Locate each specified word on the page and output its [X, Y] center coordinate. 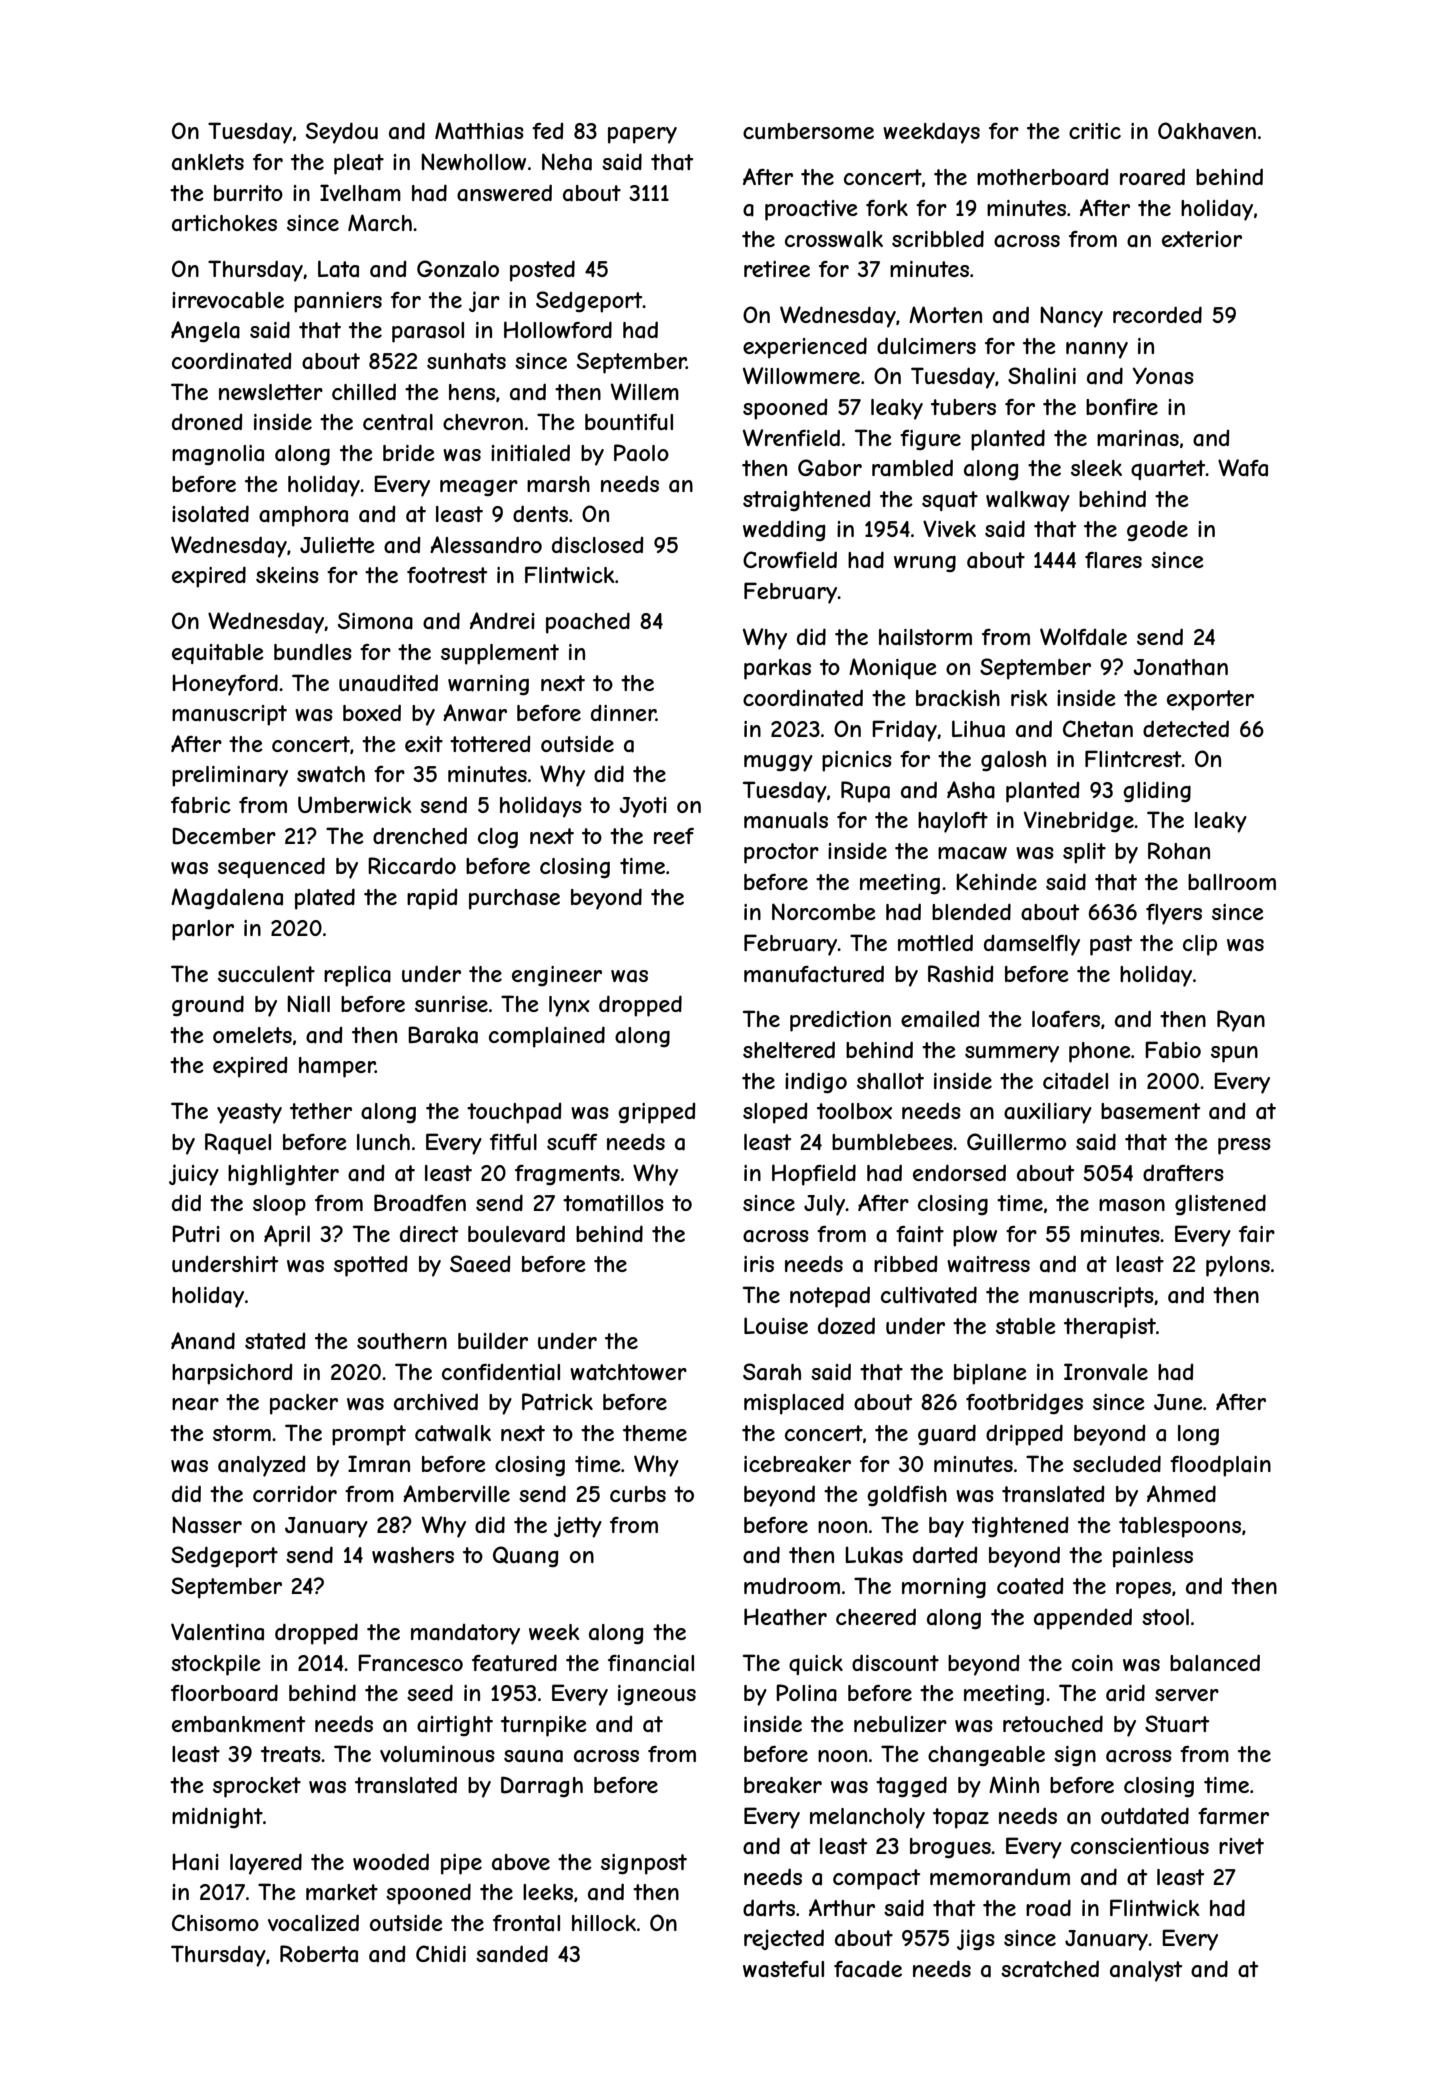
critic [1095, 131]
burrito [248, 193]
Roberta [319, 1954]
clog [498, 838]
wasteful [783, 1969]
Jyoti [643, 807]
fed [548, 131]
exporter [1210, 700]
